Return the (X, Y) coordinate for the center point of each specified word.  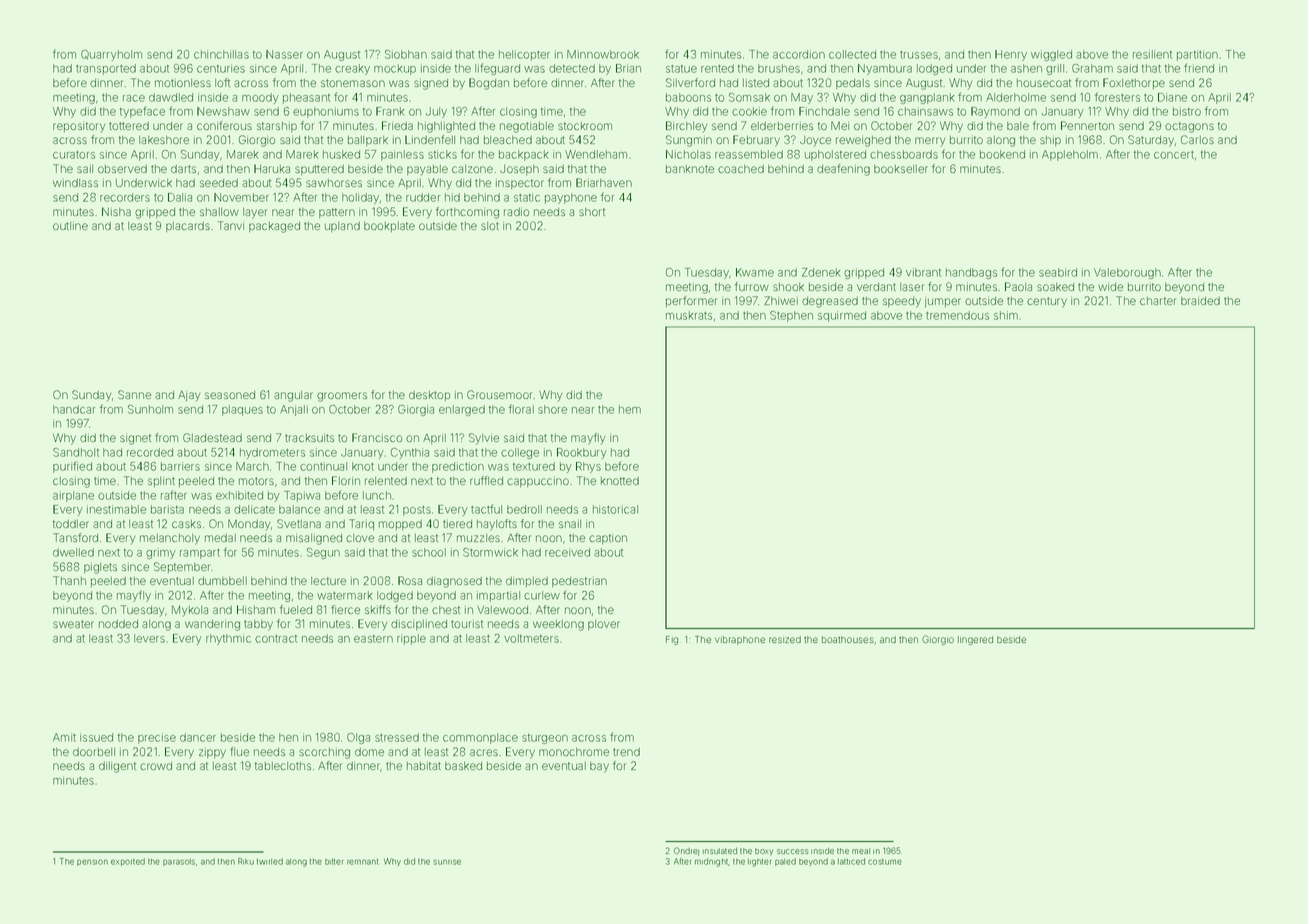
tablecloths (283, 766)
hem (630, 409)
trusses (919, 55)
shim (1006, 315)
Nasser (284, 54)
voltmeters (531, 638)
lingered (975, 640)
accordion (799, 54)
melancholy (170, 539)
